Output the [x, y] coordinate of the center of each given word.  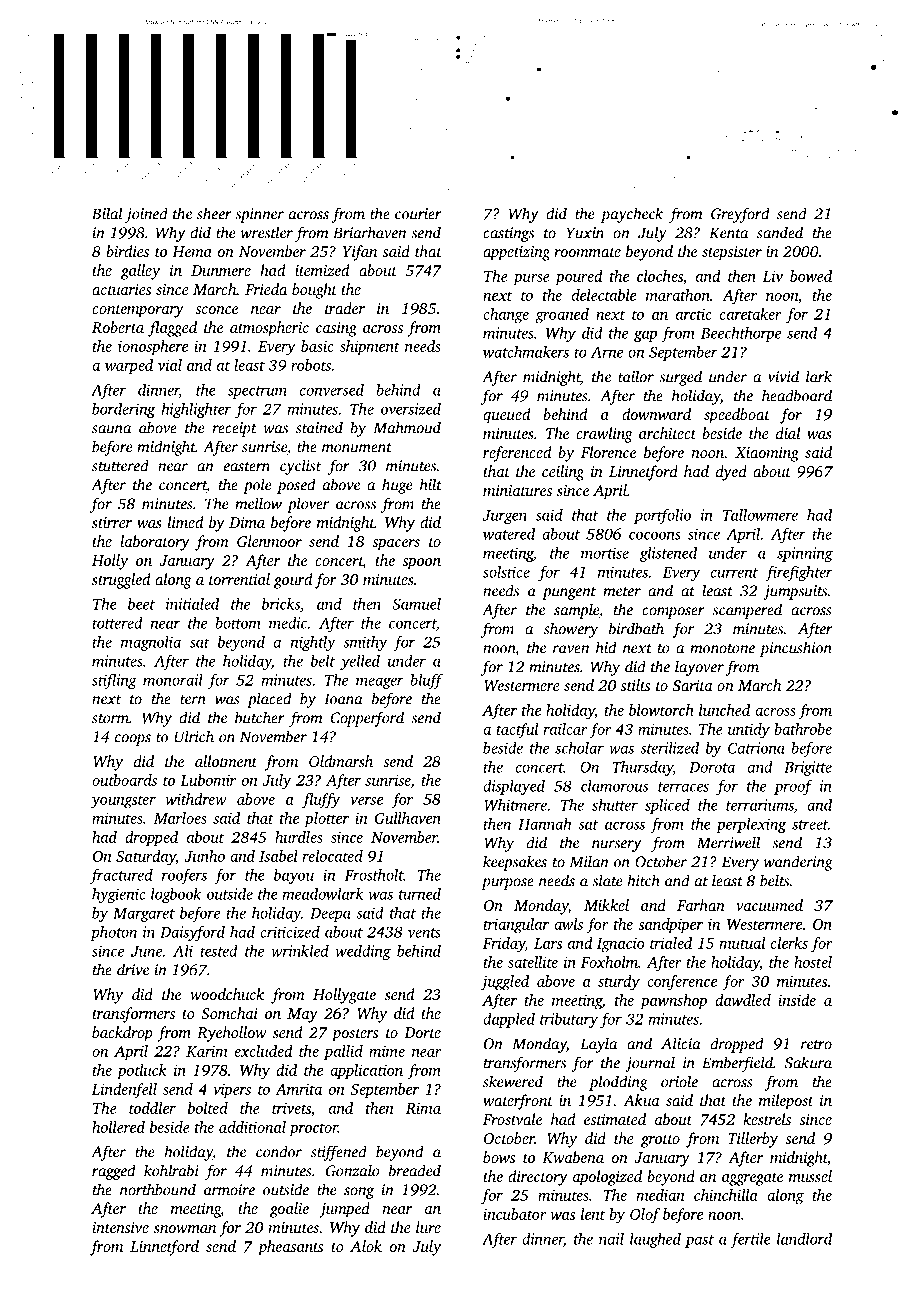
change [506, 316]
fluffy [321, 801]
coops [133, 740]
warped [129, 366]
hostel [813, 962]
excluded [264, 1051]
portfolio [662, 516]
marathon [678, 295]
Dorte [422, 1032]
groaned [562, 316]
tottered [117, 623]
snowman [185, 1229]
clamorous [614, 786]
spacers [396, 545]
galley [140, 272]
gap [645, 336]
